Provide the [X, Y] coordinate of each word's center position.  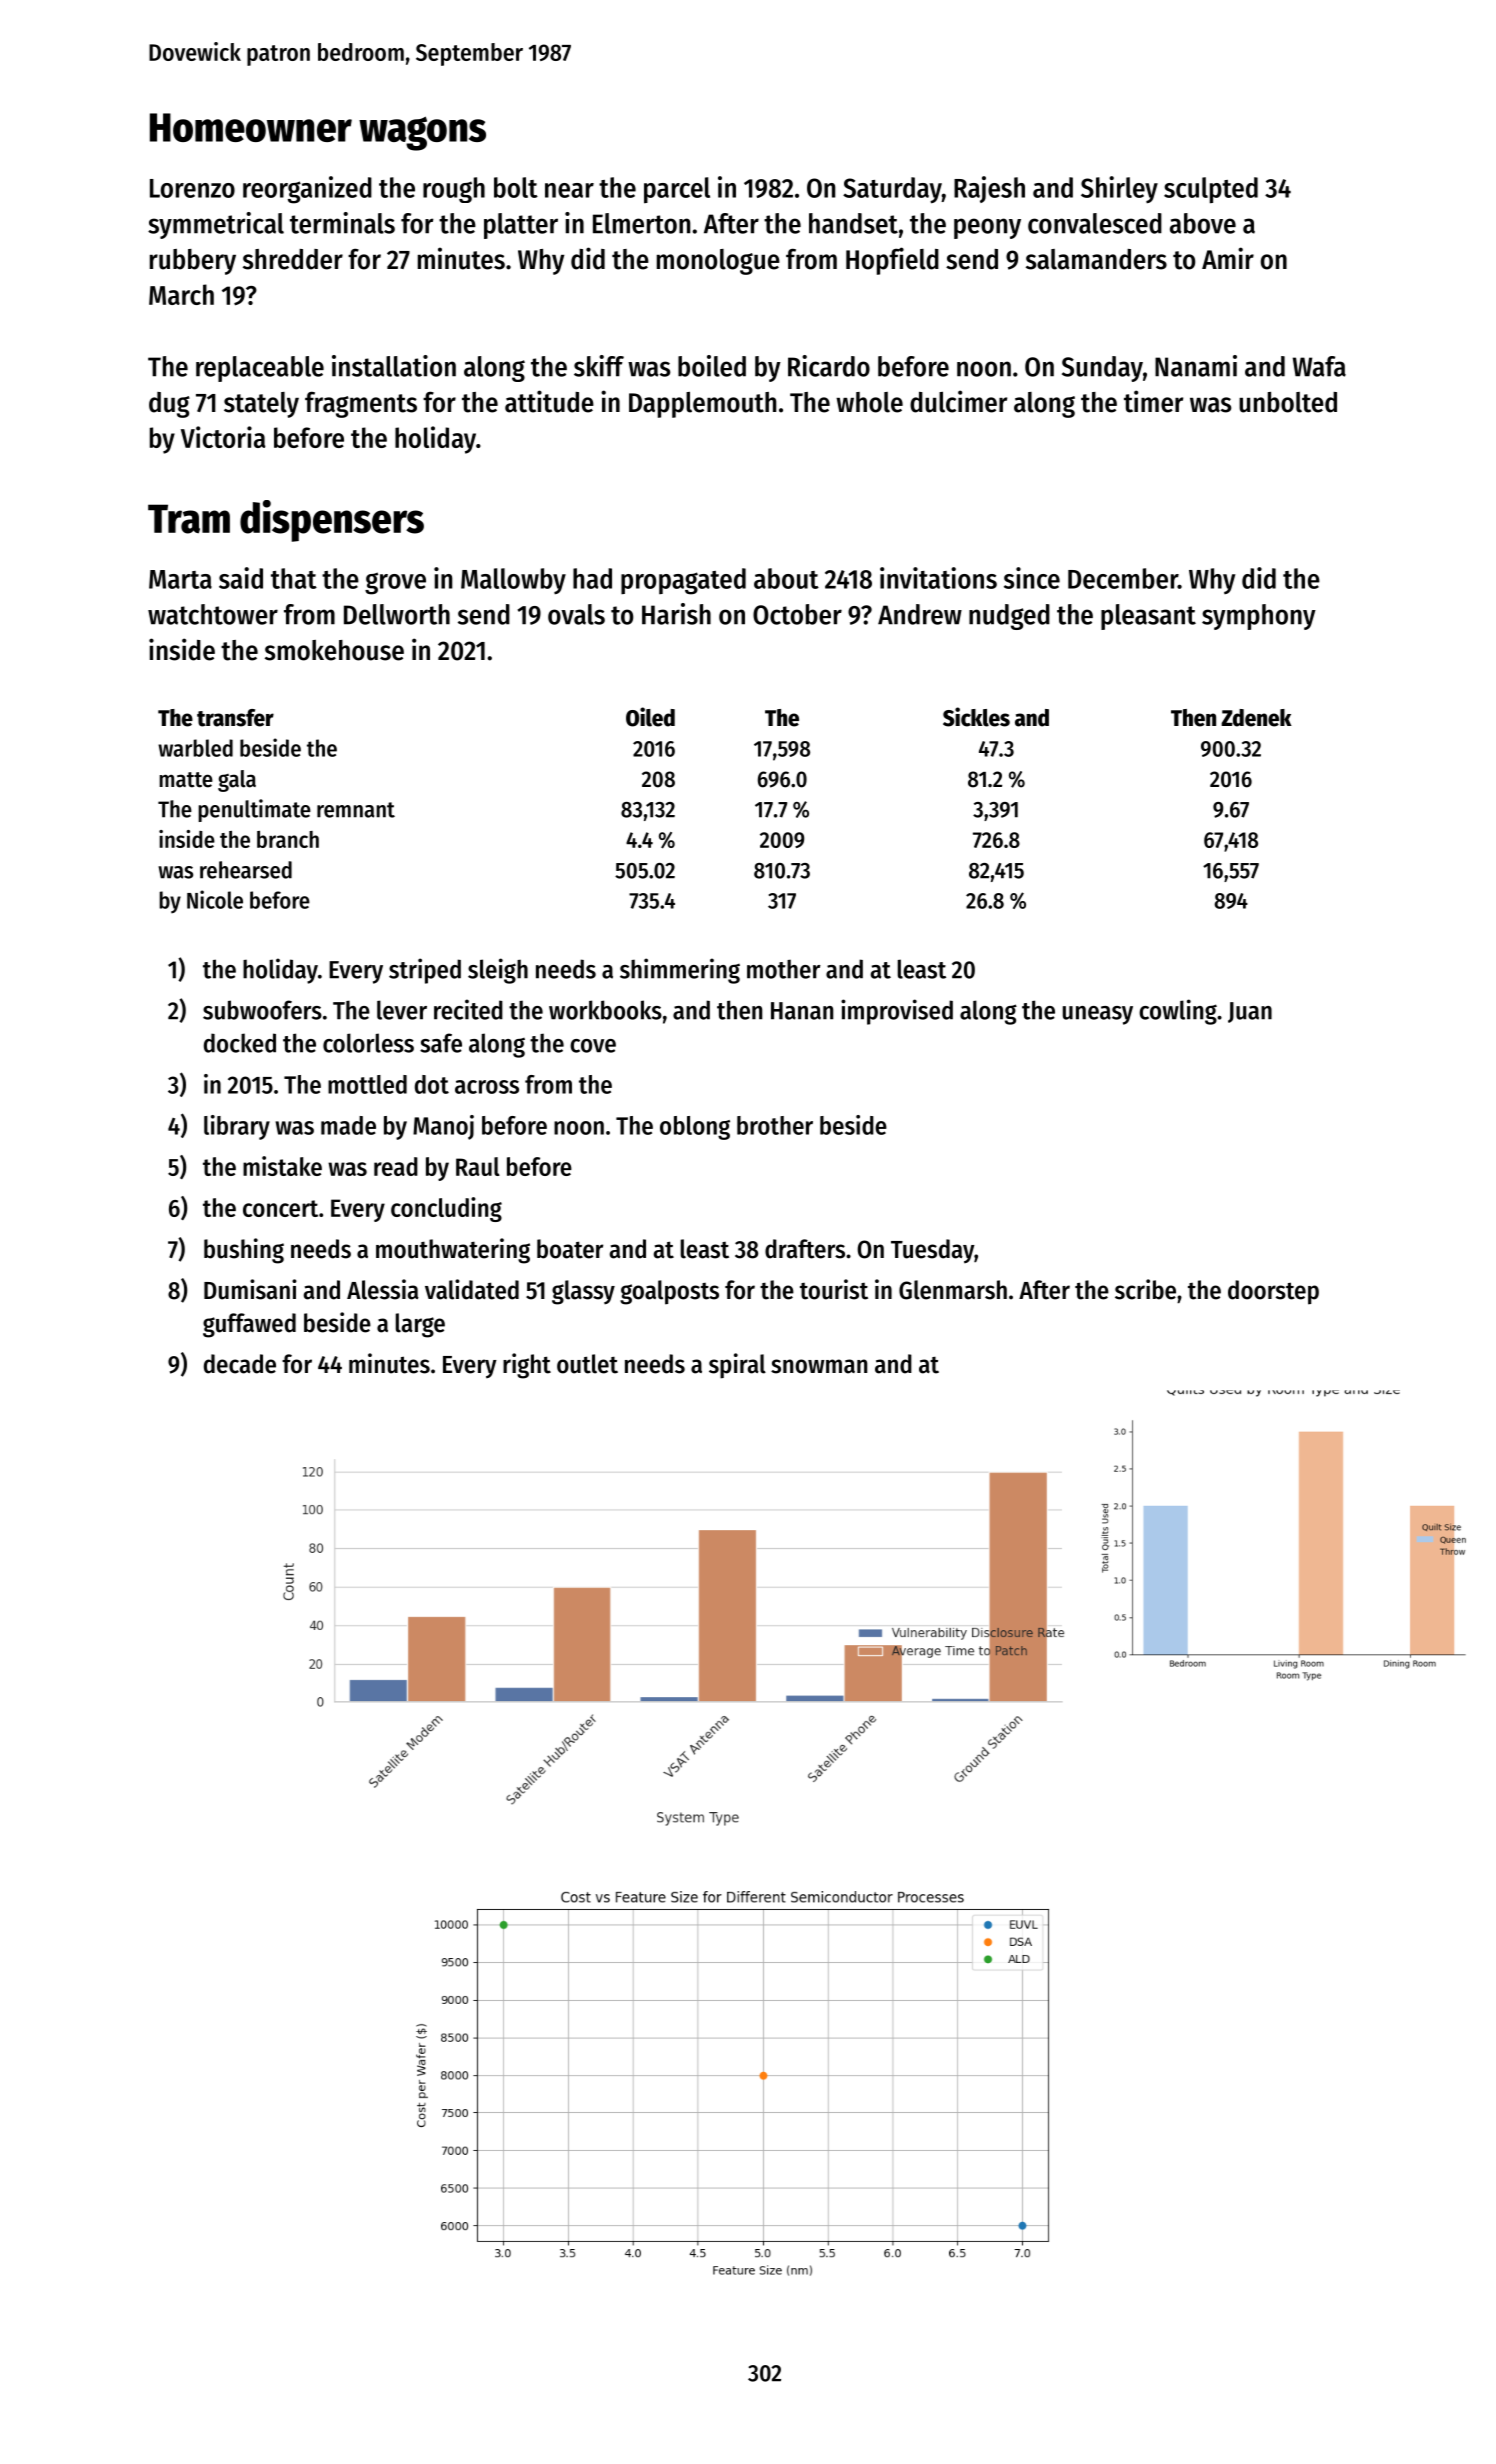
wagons [422, 133]
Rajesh [989, 189]
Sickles [976, 717]
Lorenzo [192, 188]
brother [775, 1125]
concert [280, 1208]
